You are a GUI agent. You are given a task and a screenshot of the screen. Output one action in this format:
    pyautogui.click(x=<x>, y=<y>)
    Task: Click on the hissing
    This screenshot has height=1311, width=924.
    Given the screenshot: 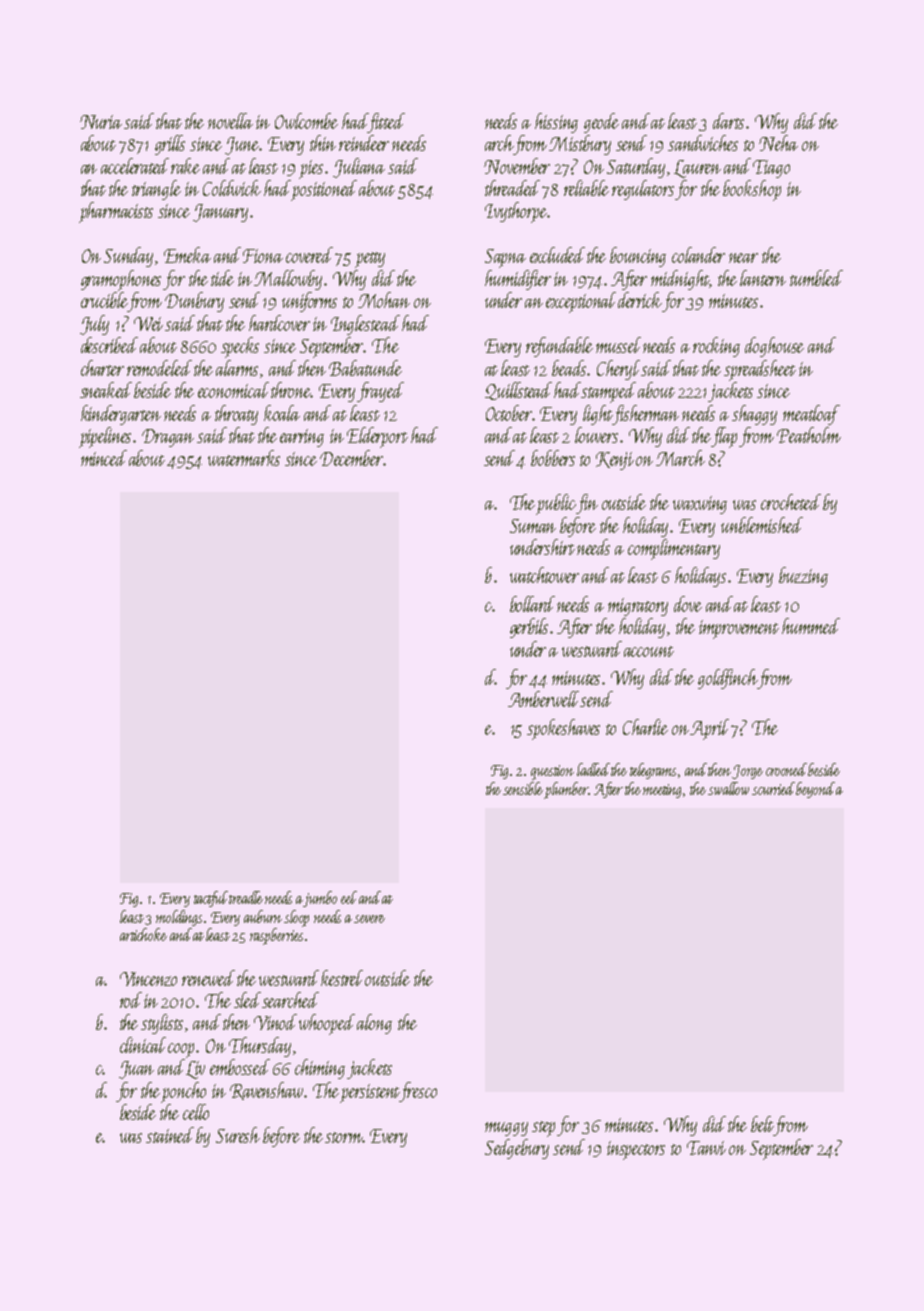 What is the action you would take?
    pyautogui.click(x=556, y=123)
